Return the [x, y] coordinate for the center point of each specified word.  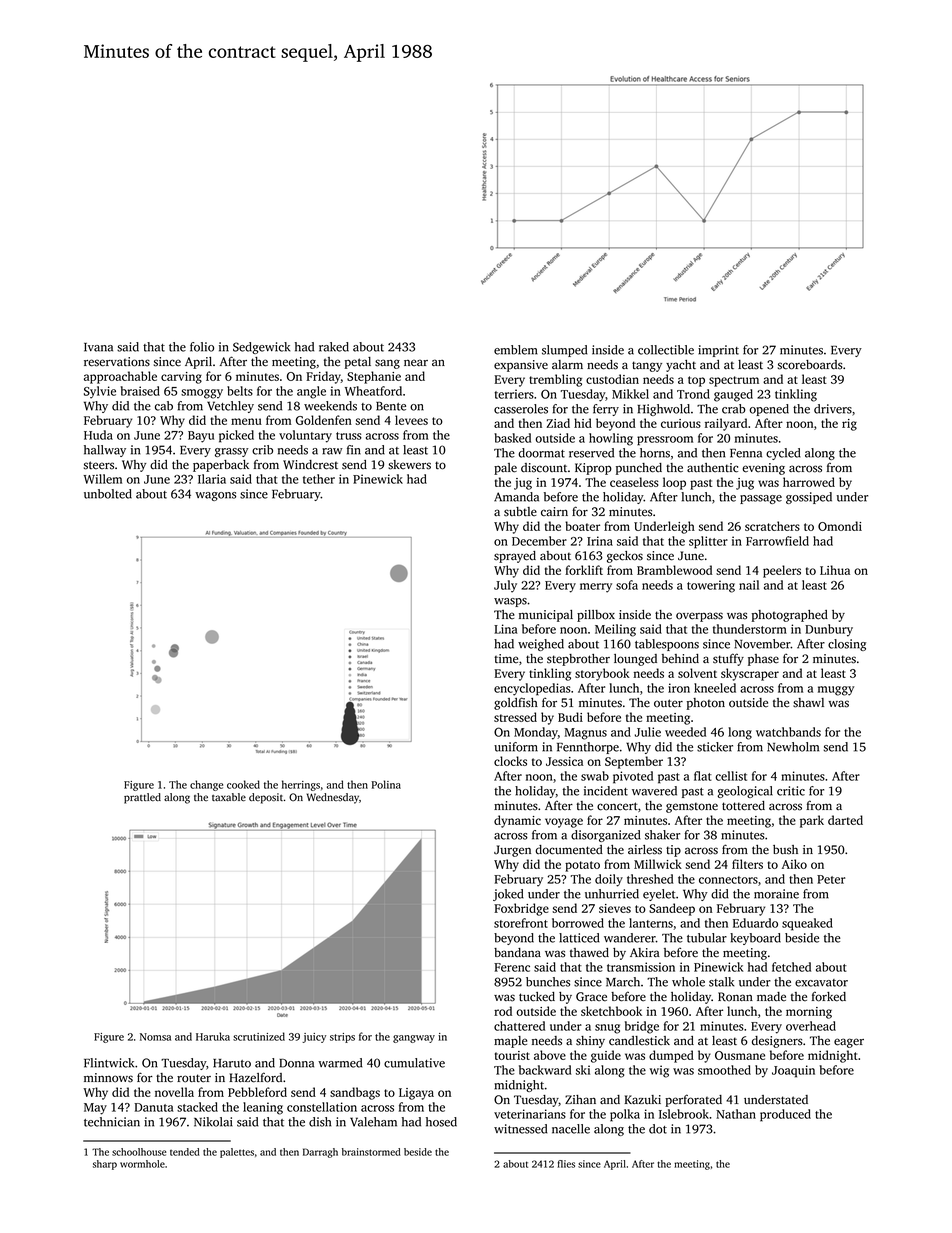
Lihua [835, 570]
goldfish [516, 703]
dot [658, 1129]
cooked [243, 784]
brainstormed [371, 1152]
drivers [833, 409]
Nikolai [213, 1122]
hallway [105, 451]
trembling [555, 380]
